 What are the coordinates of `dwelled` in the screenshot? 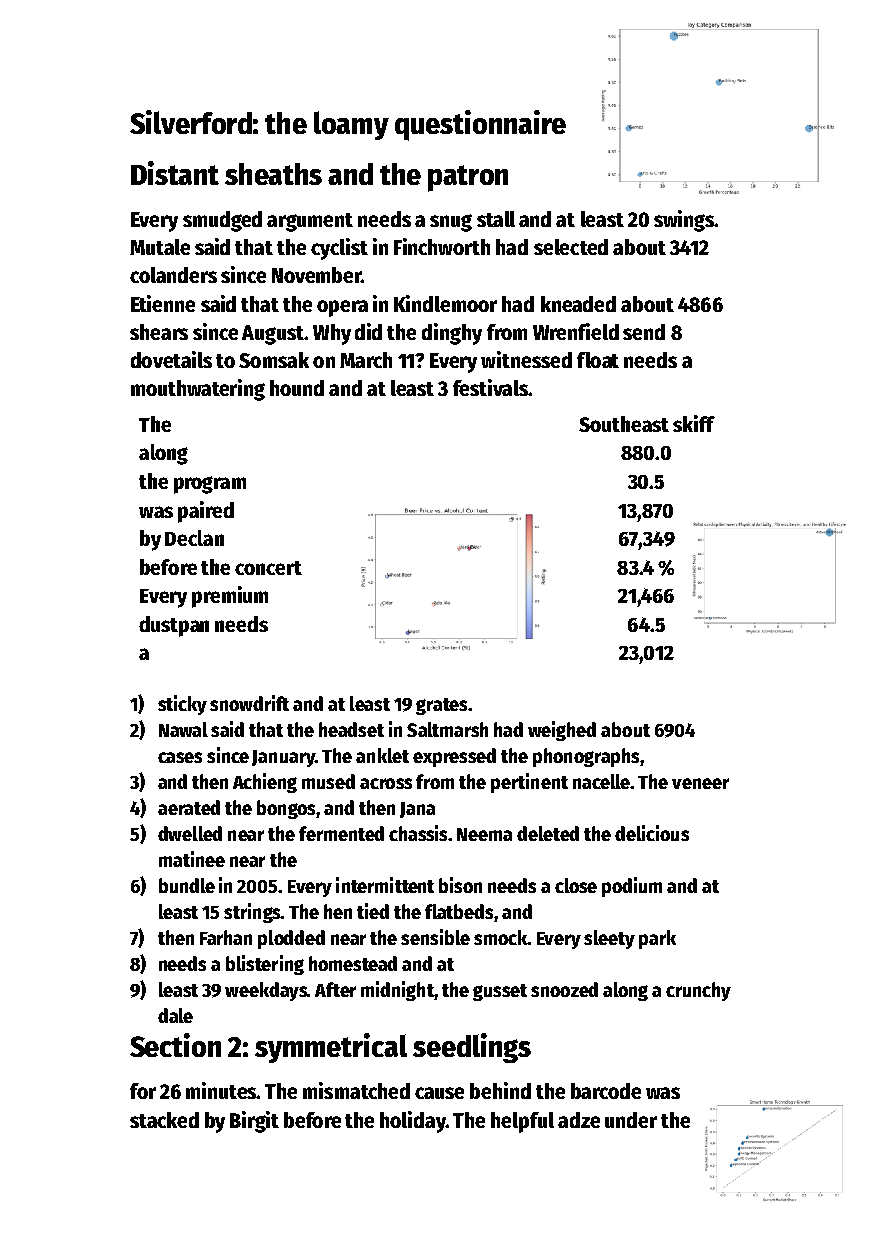 It's located at (190, 833).
